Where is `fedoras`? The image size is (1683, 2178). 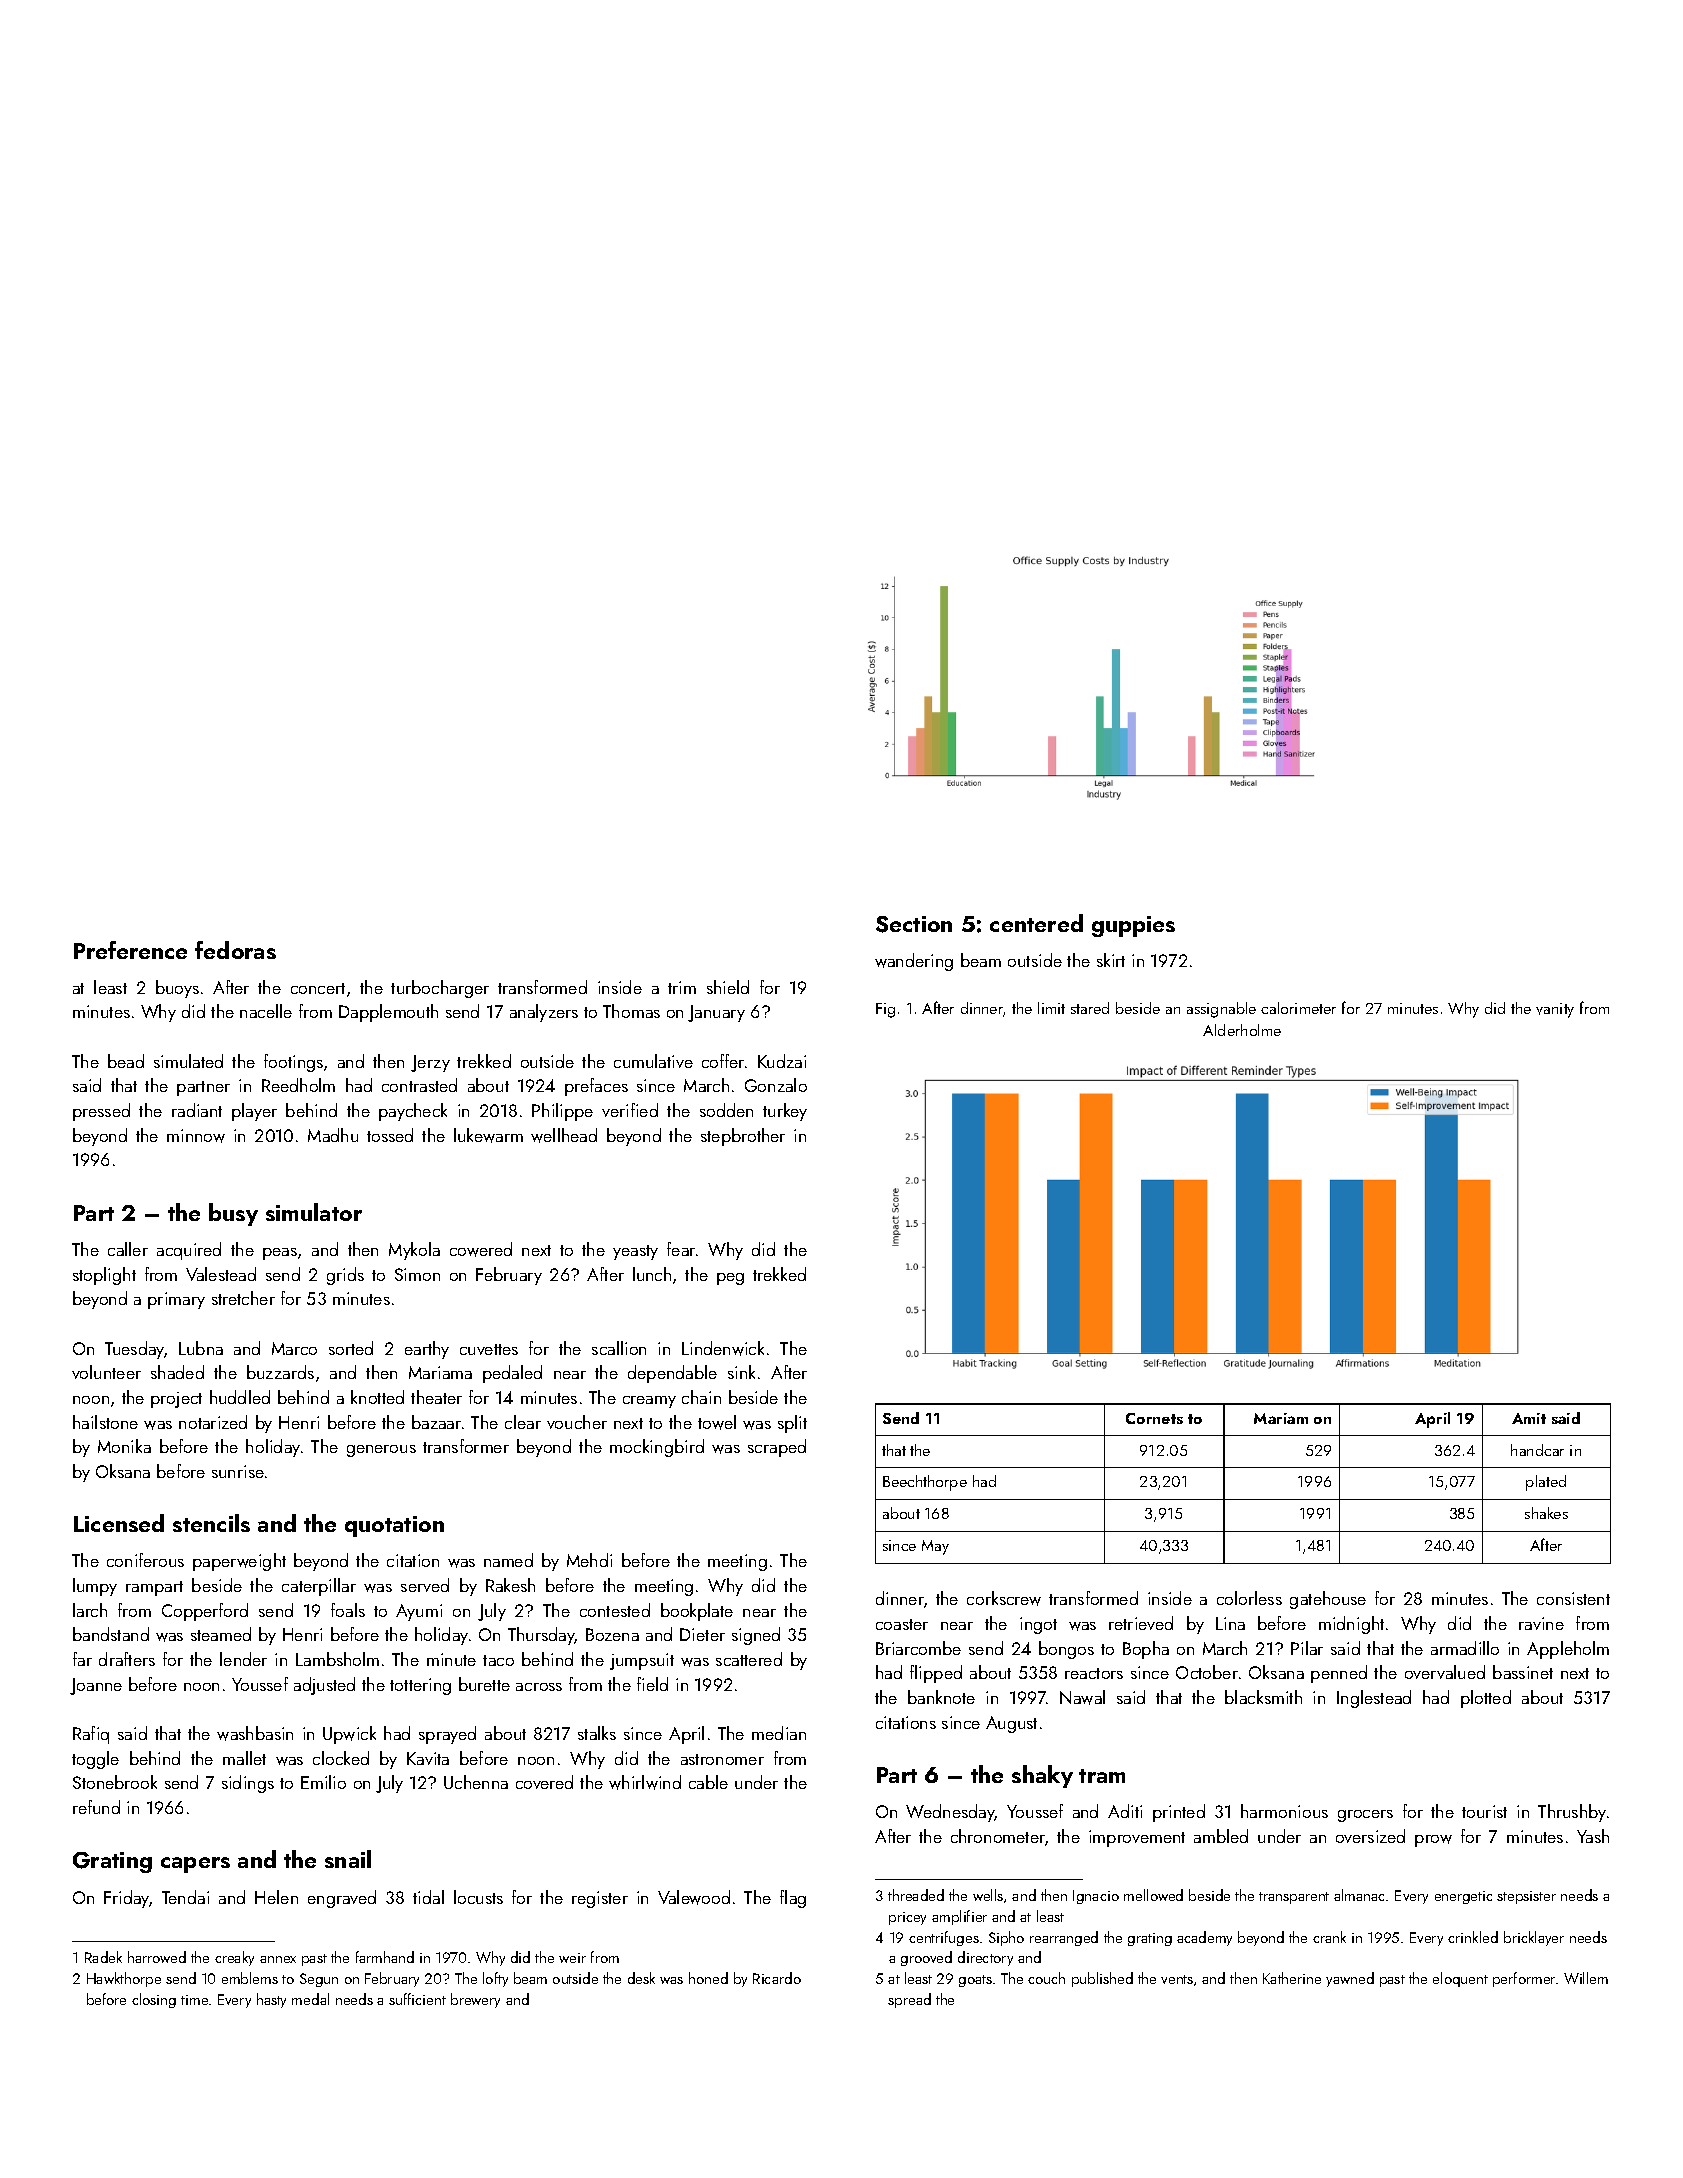
fedoras is located at coordinates (235, 950).
